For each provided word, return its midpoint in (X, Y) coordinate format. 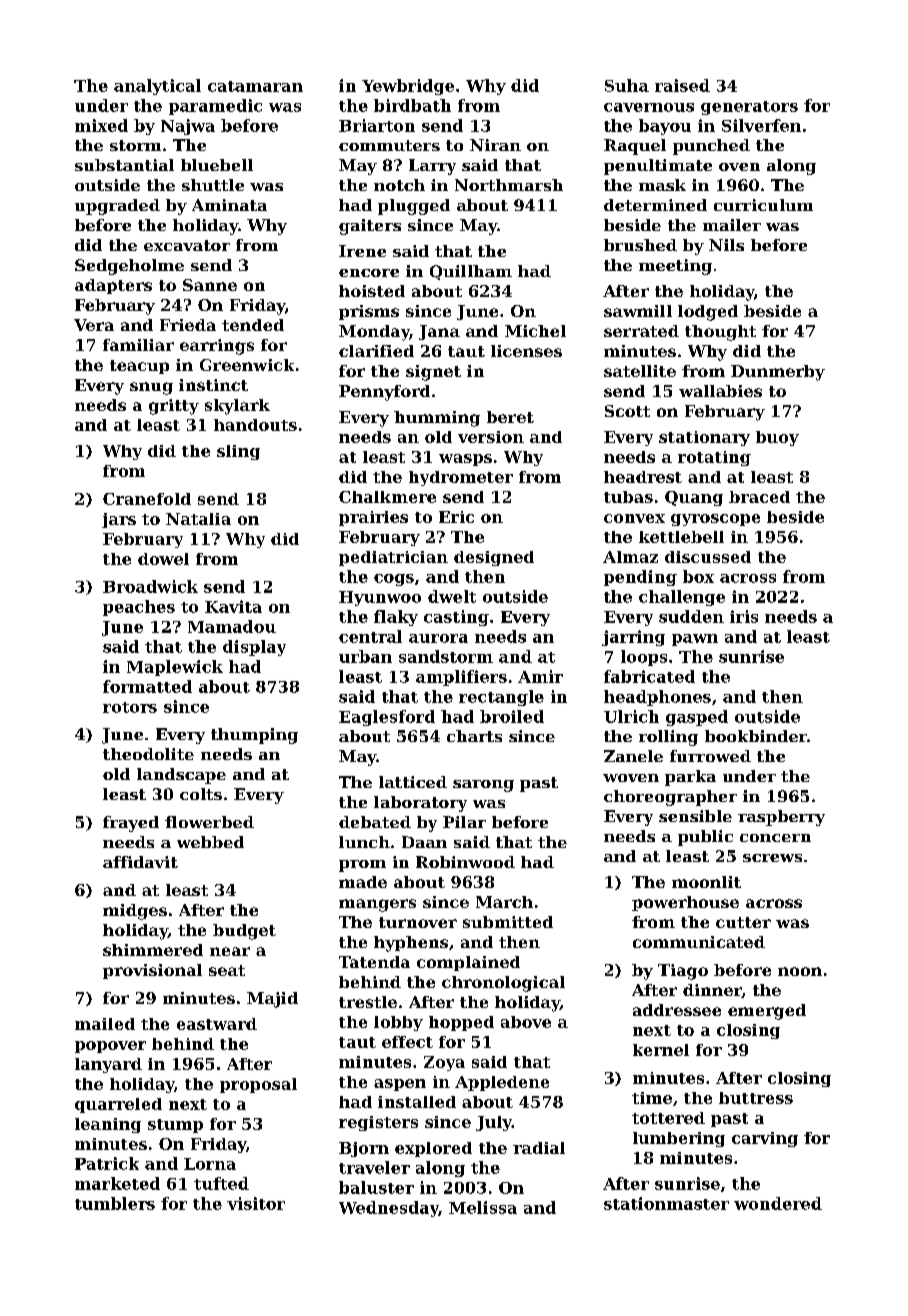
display (254, 648)
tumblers (115, 1203)
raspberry (781, 818)
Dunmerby (778, 373)
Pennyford (384, 393)
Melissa (483, 1207)
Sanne (210, 285)
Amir (540, 676)
